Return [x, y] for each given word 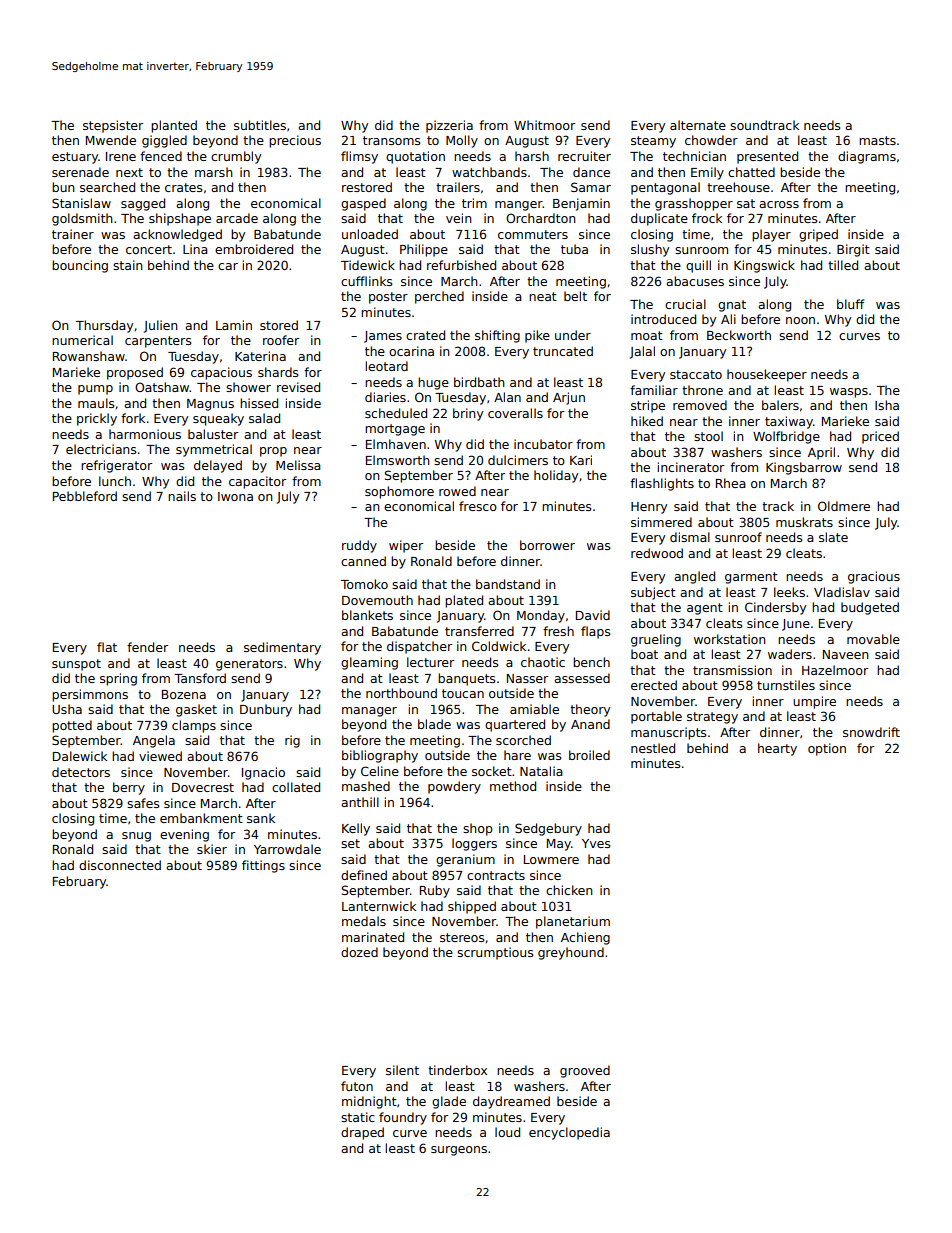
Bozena [184, 694]
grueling [656, 640]
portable [656, 717]
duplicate [659, 219]
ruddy [359, 546]
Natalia [541, 771]
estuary [75, 158]
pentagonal [665, 188]
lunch [115, 481]
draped [362, 1133]
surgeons [459, 1151]
